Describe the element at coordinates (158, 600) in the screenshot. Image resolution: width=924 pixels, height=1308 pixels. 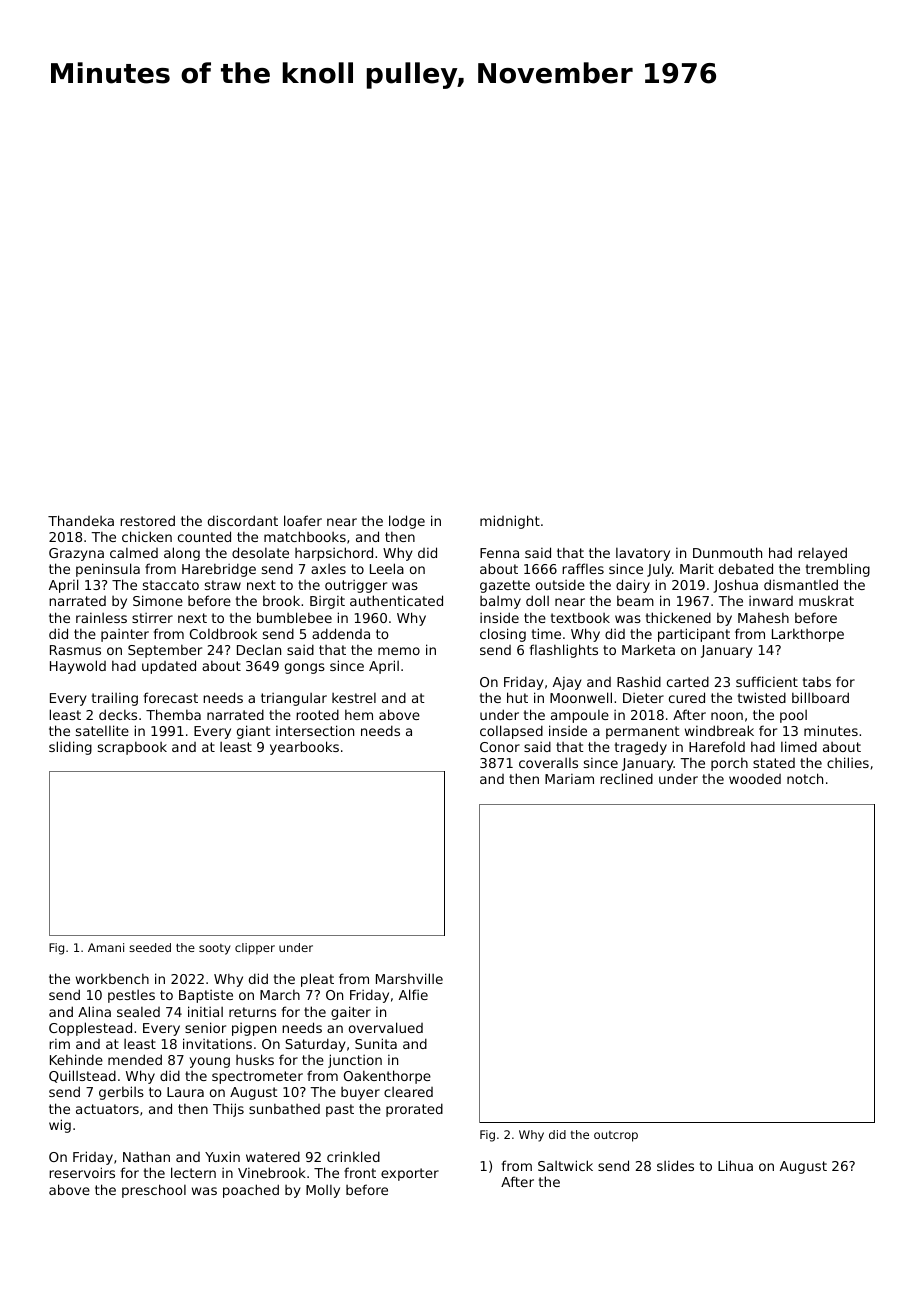
I see `Simone` at that location.
